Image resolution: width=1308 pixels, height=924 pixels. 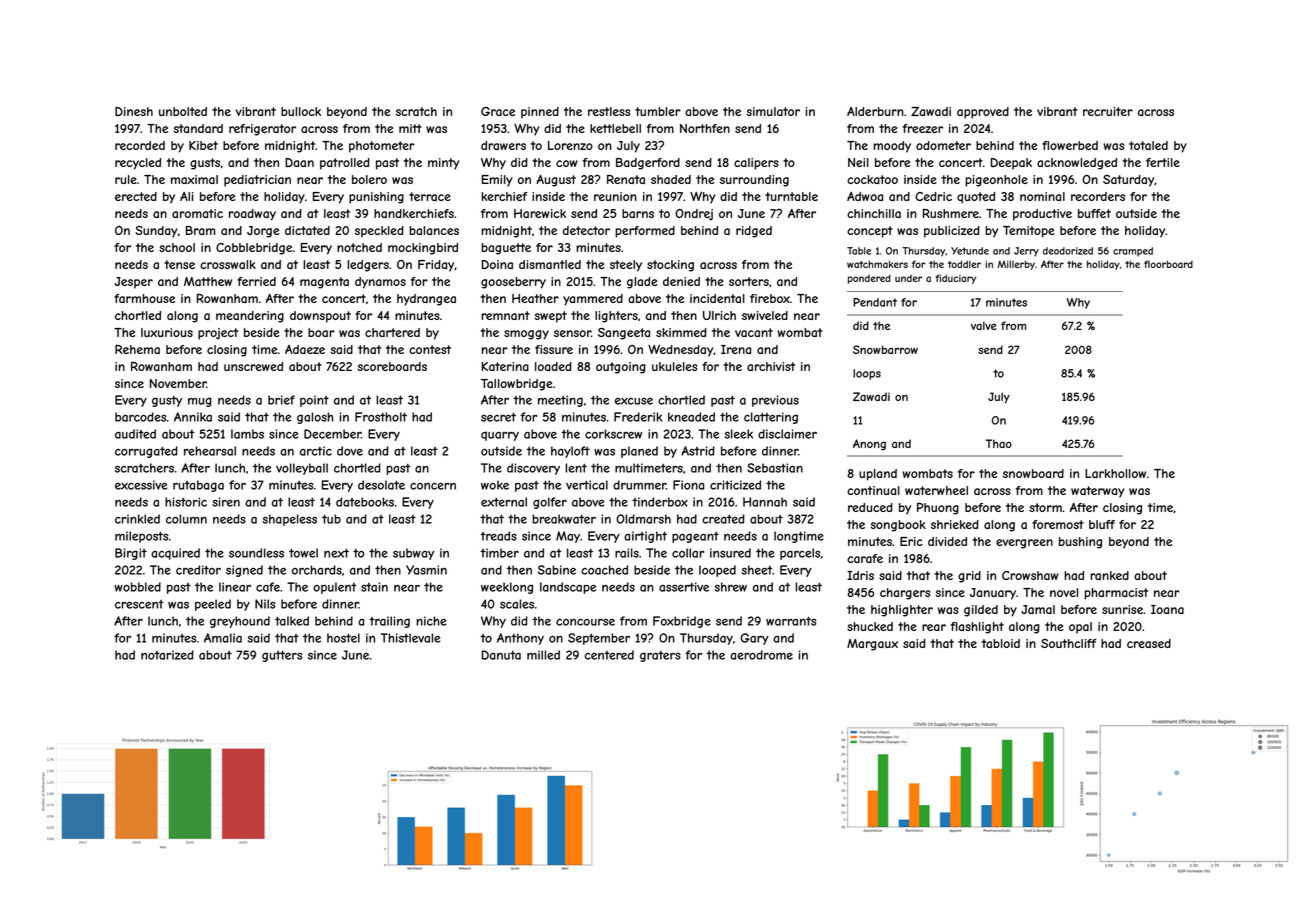 What do you see at coordinates (999, 443) in the page?
I see `Thao` at bounding box center [999, 443].
